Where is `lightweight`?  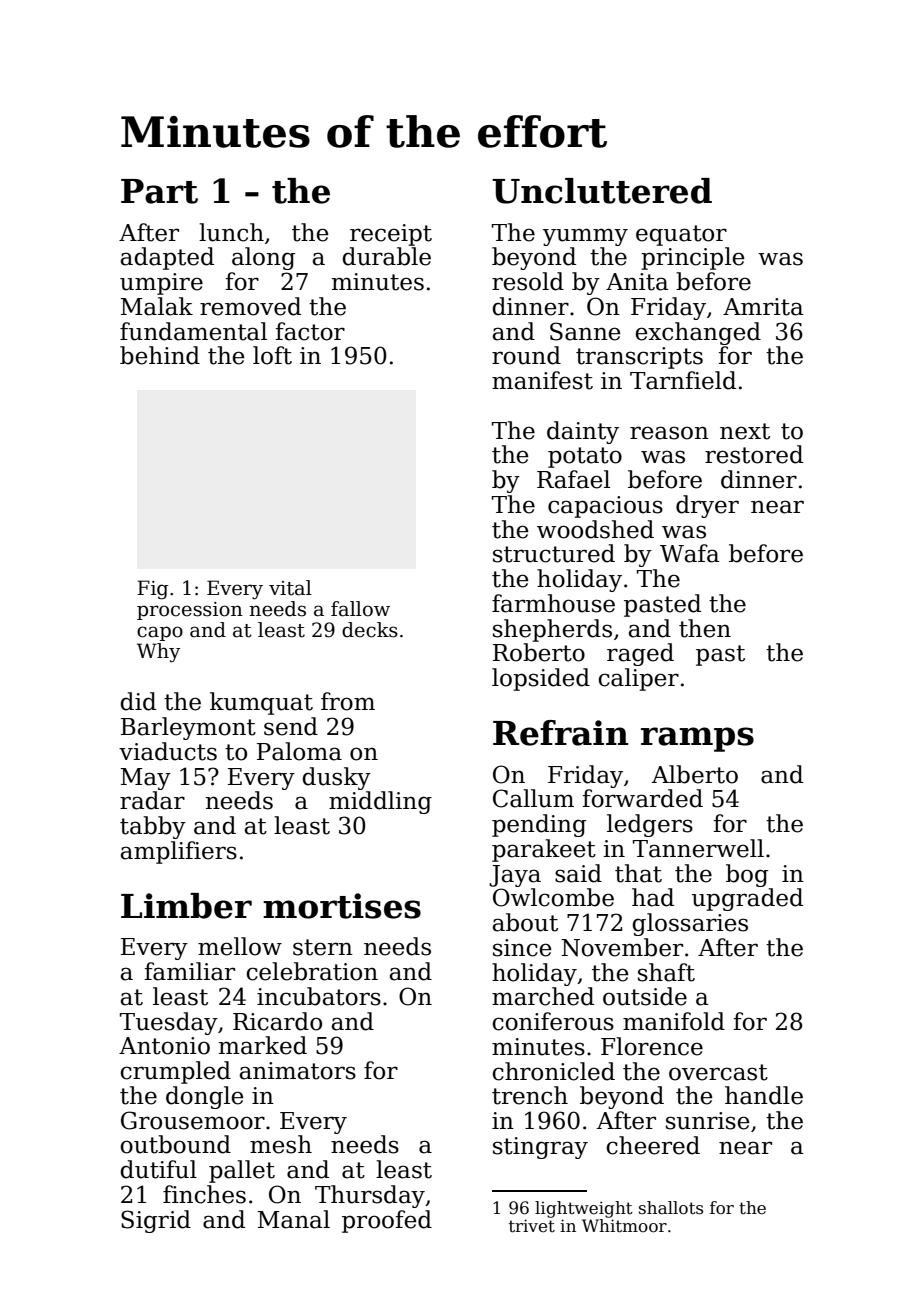 lightweight is located at coordinates (584, 1209).
